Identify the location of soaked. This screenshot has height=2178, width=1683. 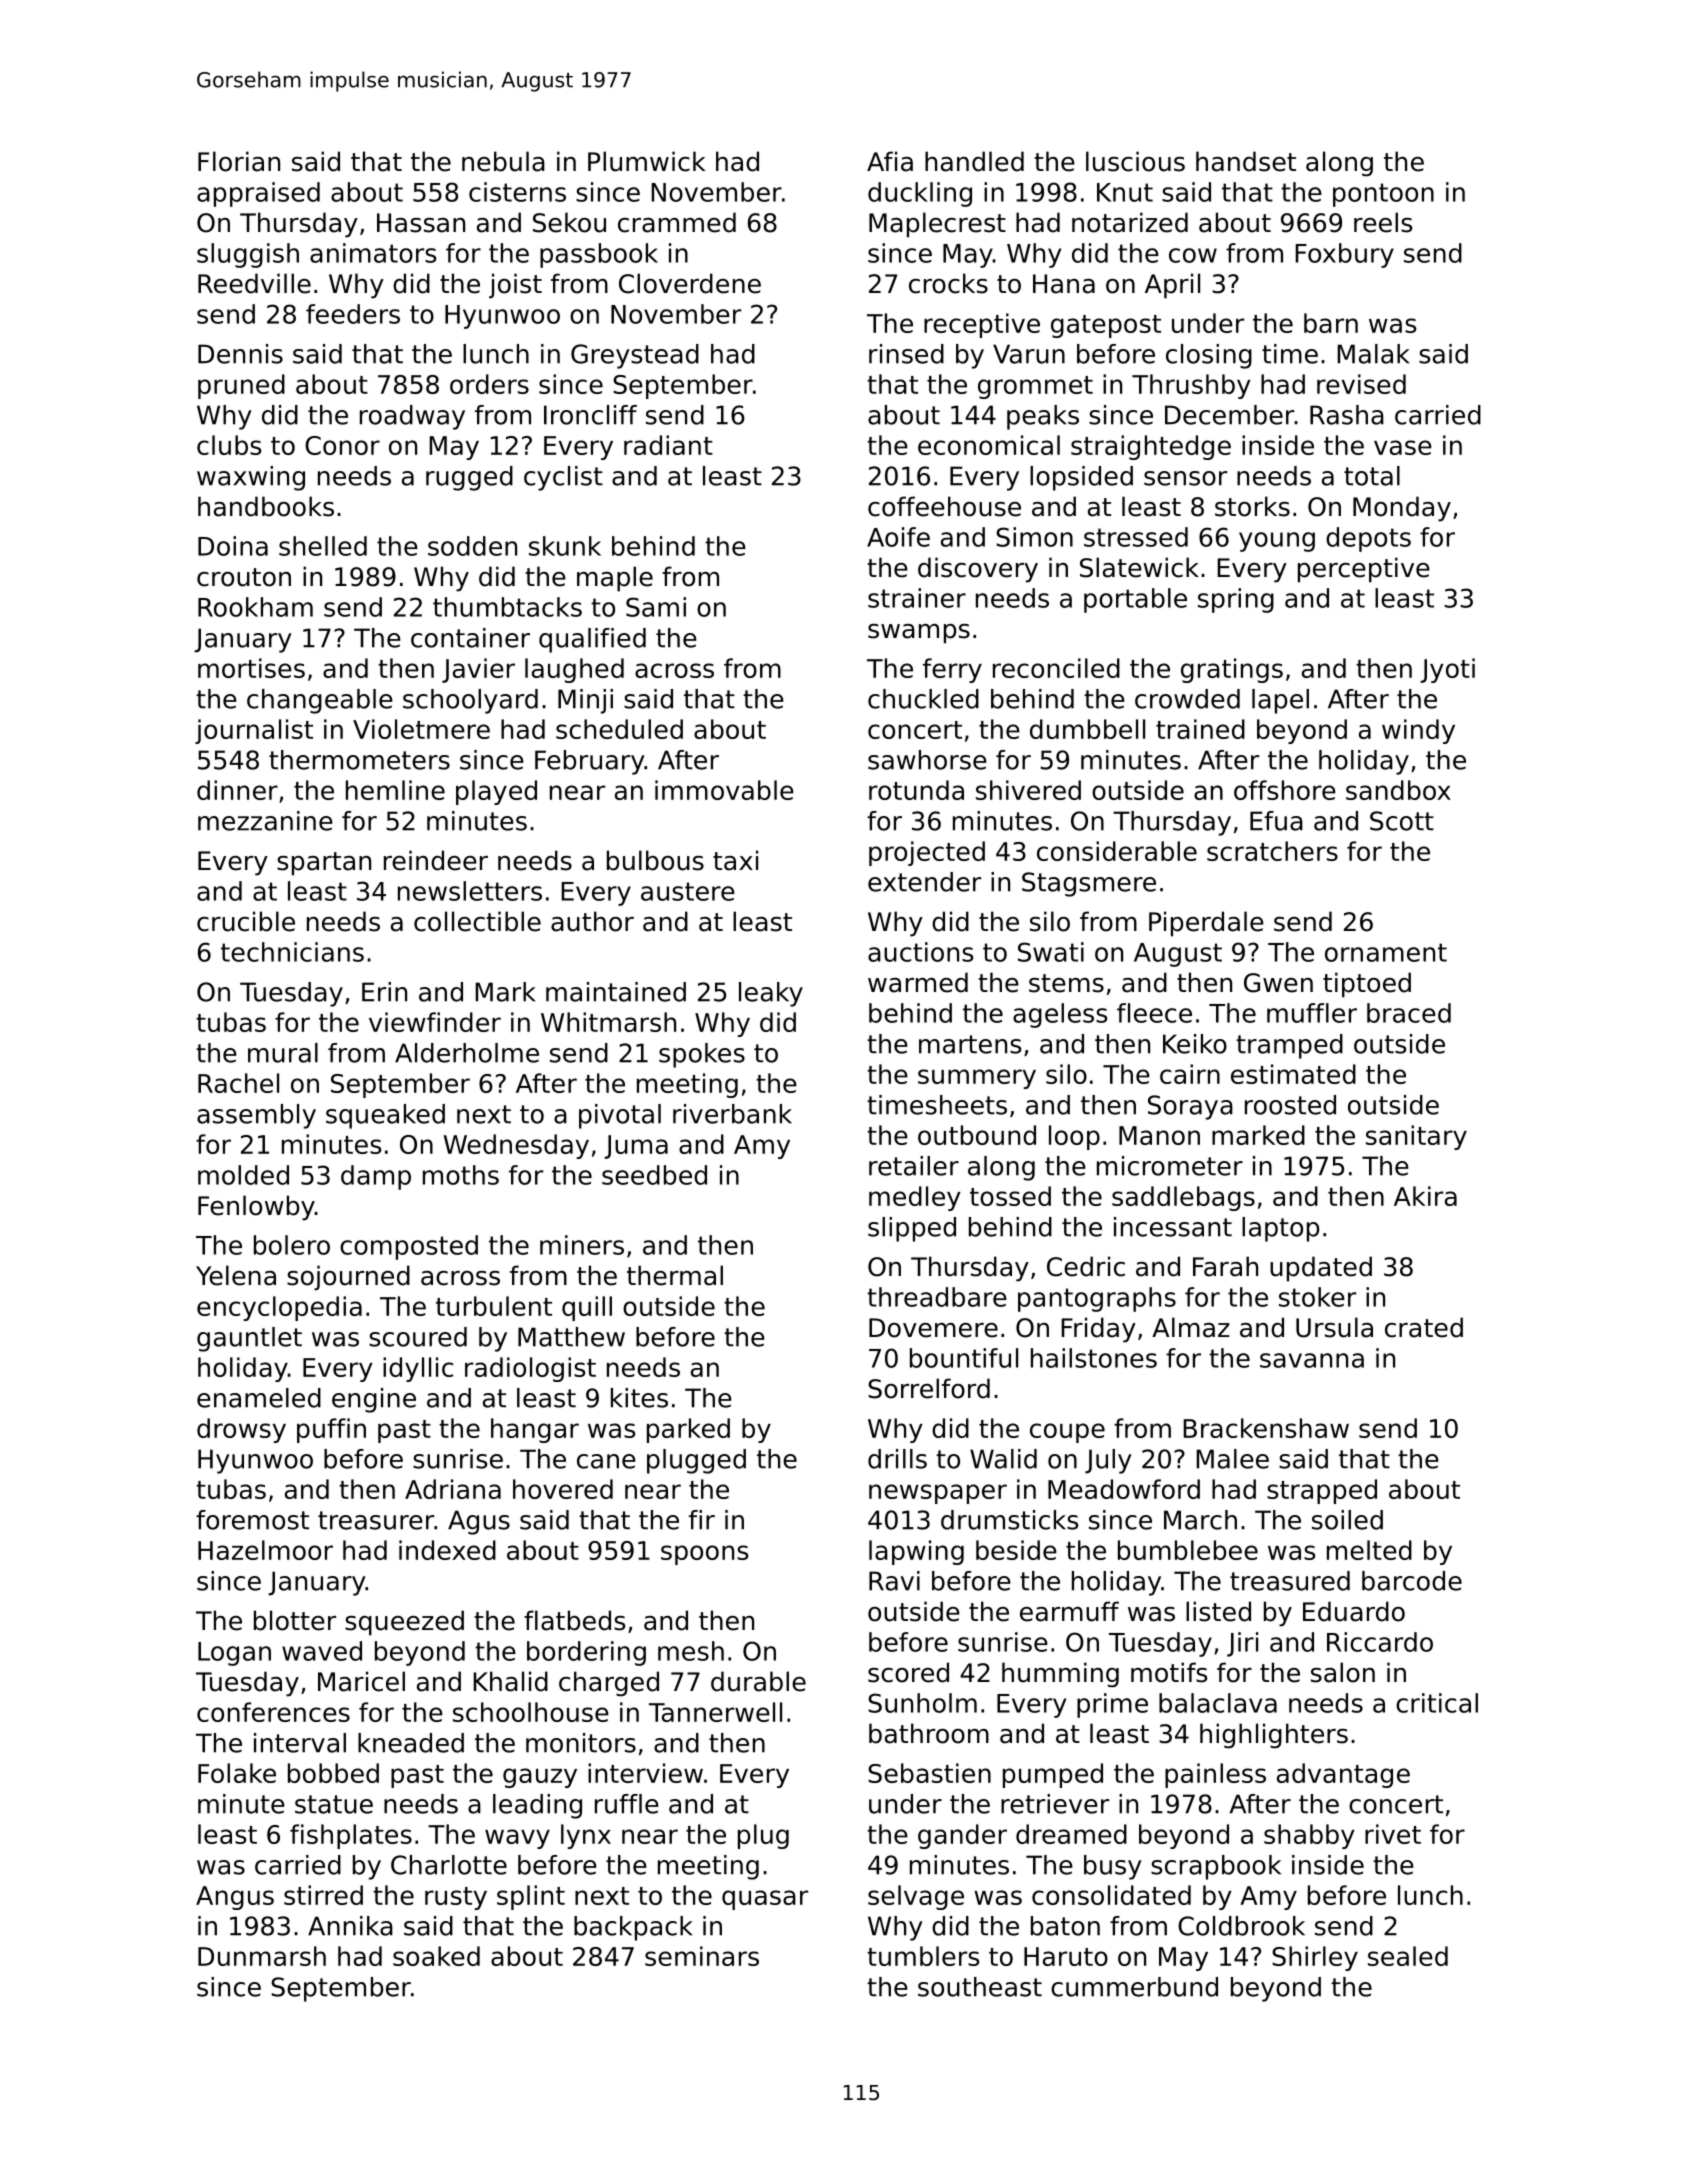
(436, 1956).
